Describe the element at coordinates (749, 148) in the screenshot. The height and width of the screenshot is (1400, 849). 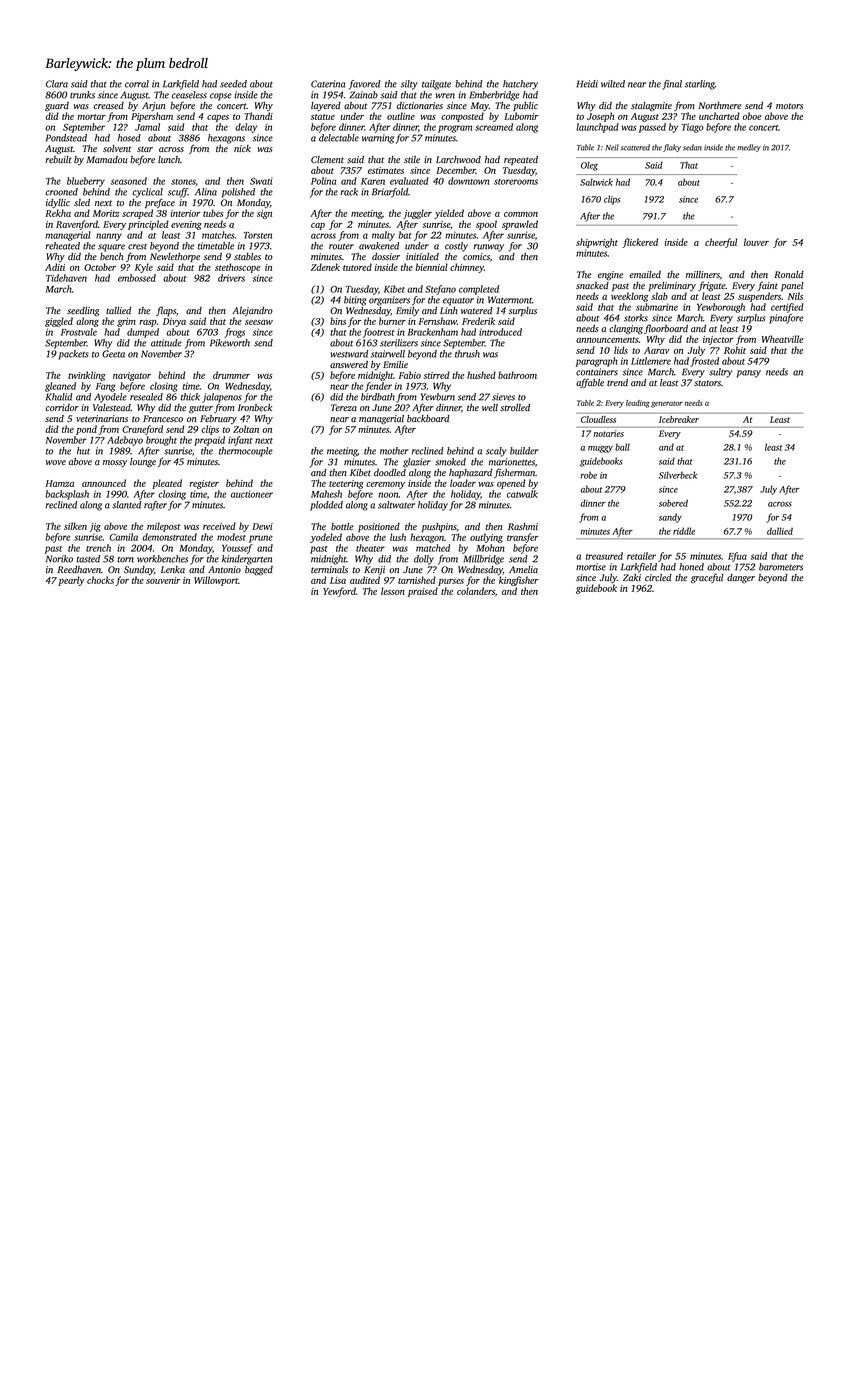
I see `medley` at that location.
